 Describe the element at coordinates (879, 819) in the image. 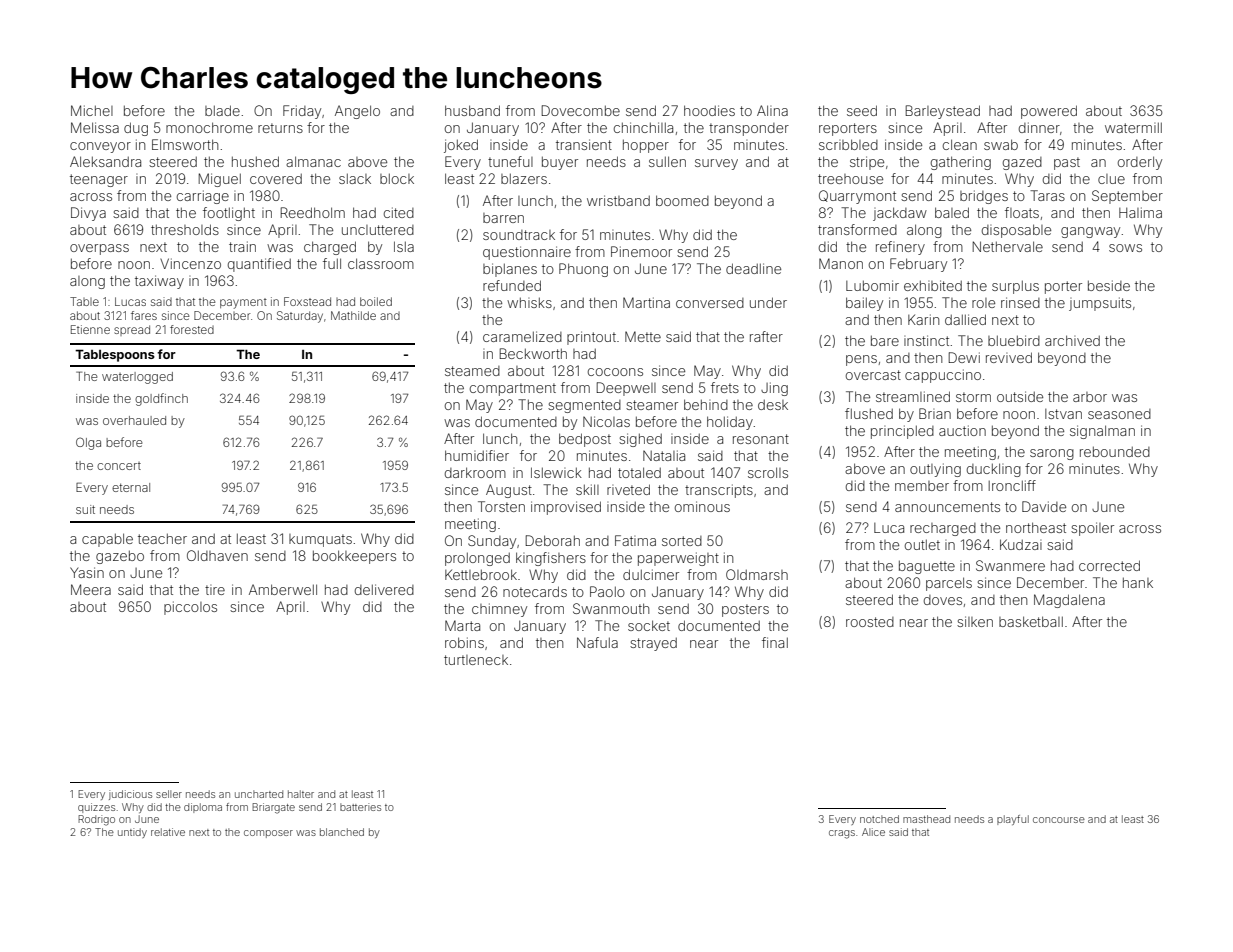

I see `notched` at that location.
